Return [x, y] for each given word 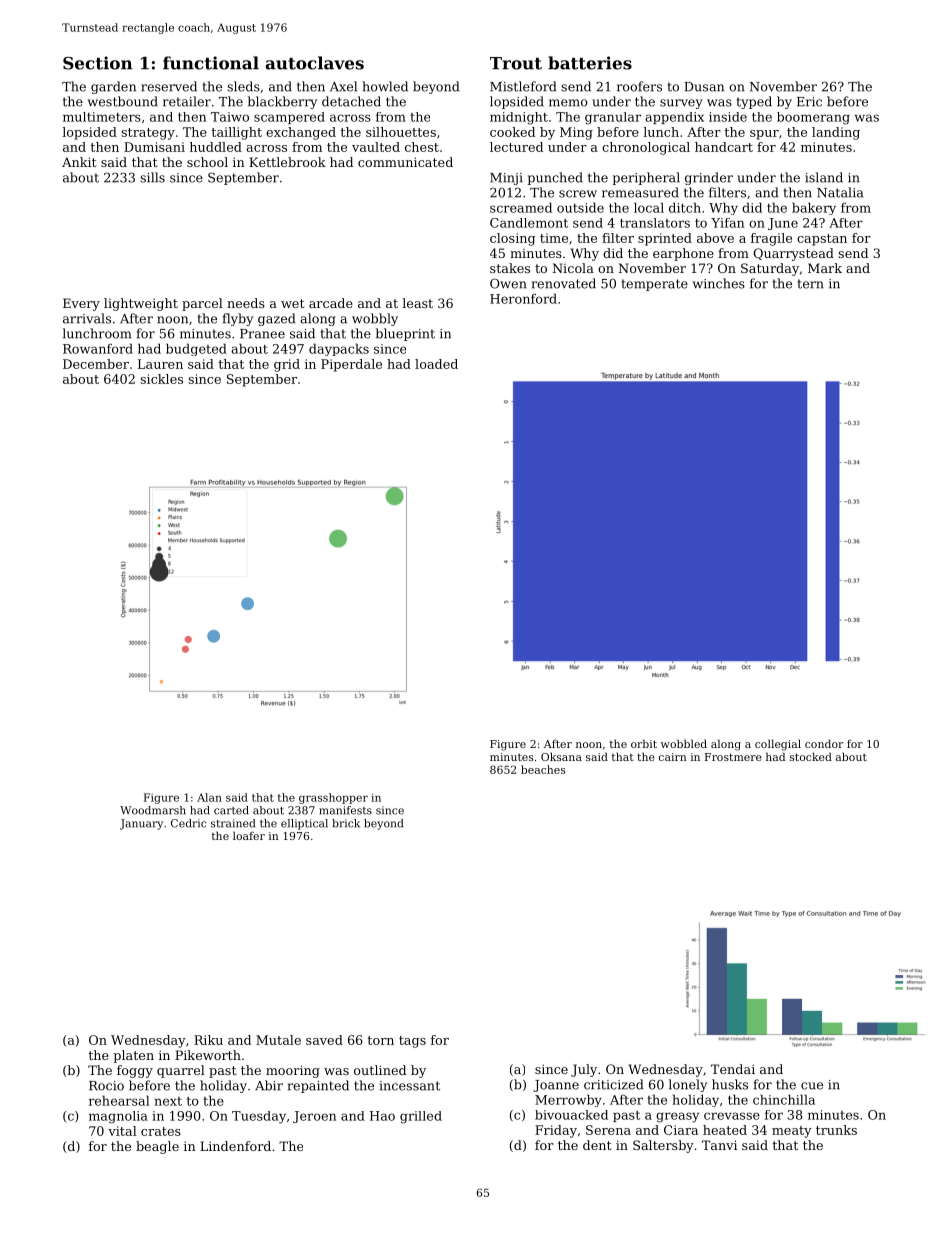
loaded [436, 364]
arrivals [87, 318]
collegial [778, 745]
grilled [421, 1117]
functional [211, 63]
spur [764, 135]
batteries [590, 63]
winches [719, 283]
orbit [644, 743]
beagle [157, 1147]
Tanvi [719, 1145]
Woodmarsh [153, 810]
